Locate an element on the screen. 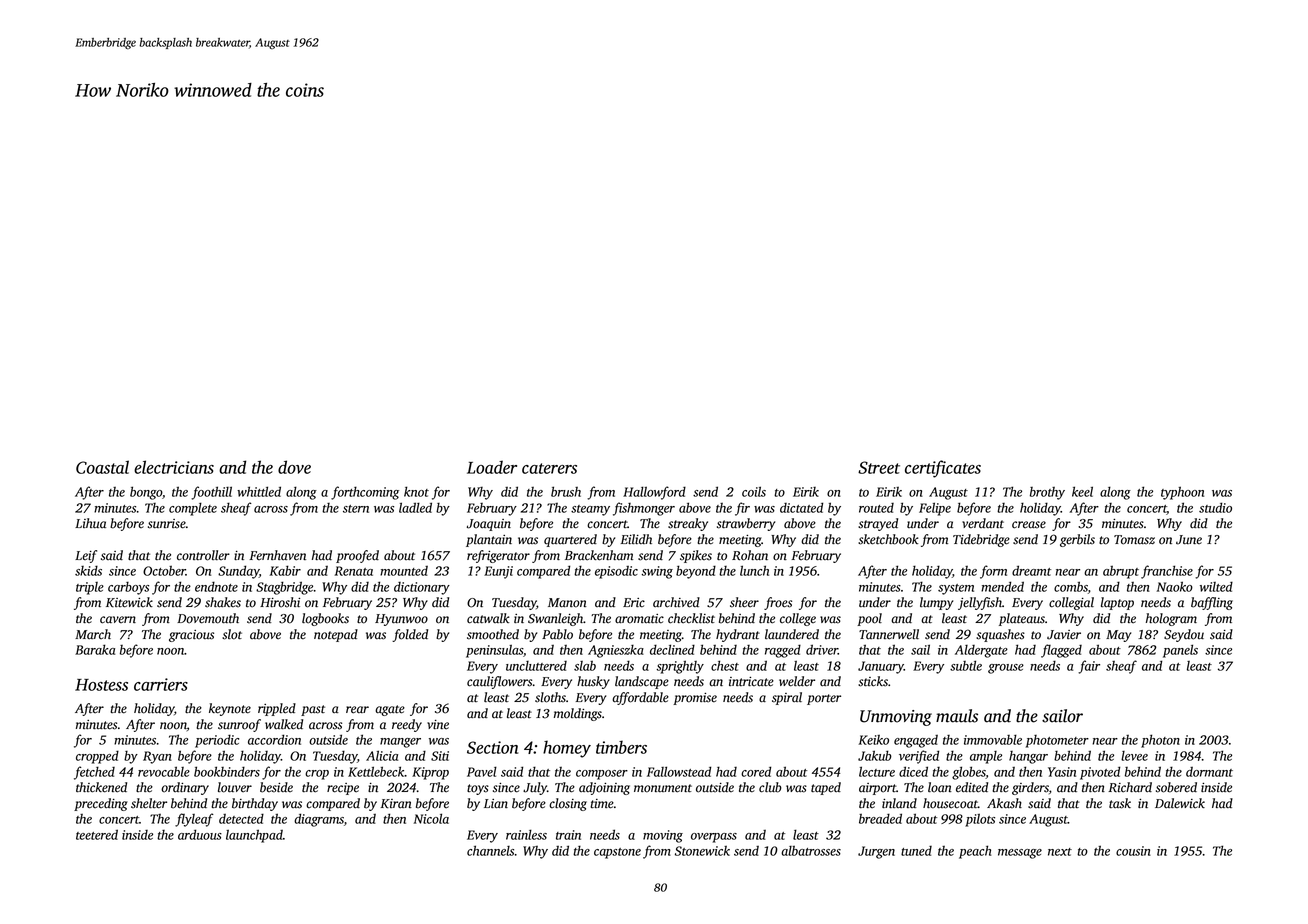  affordable is located at coordinates (640, 698).
